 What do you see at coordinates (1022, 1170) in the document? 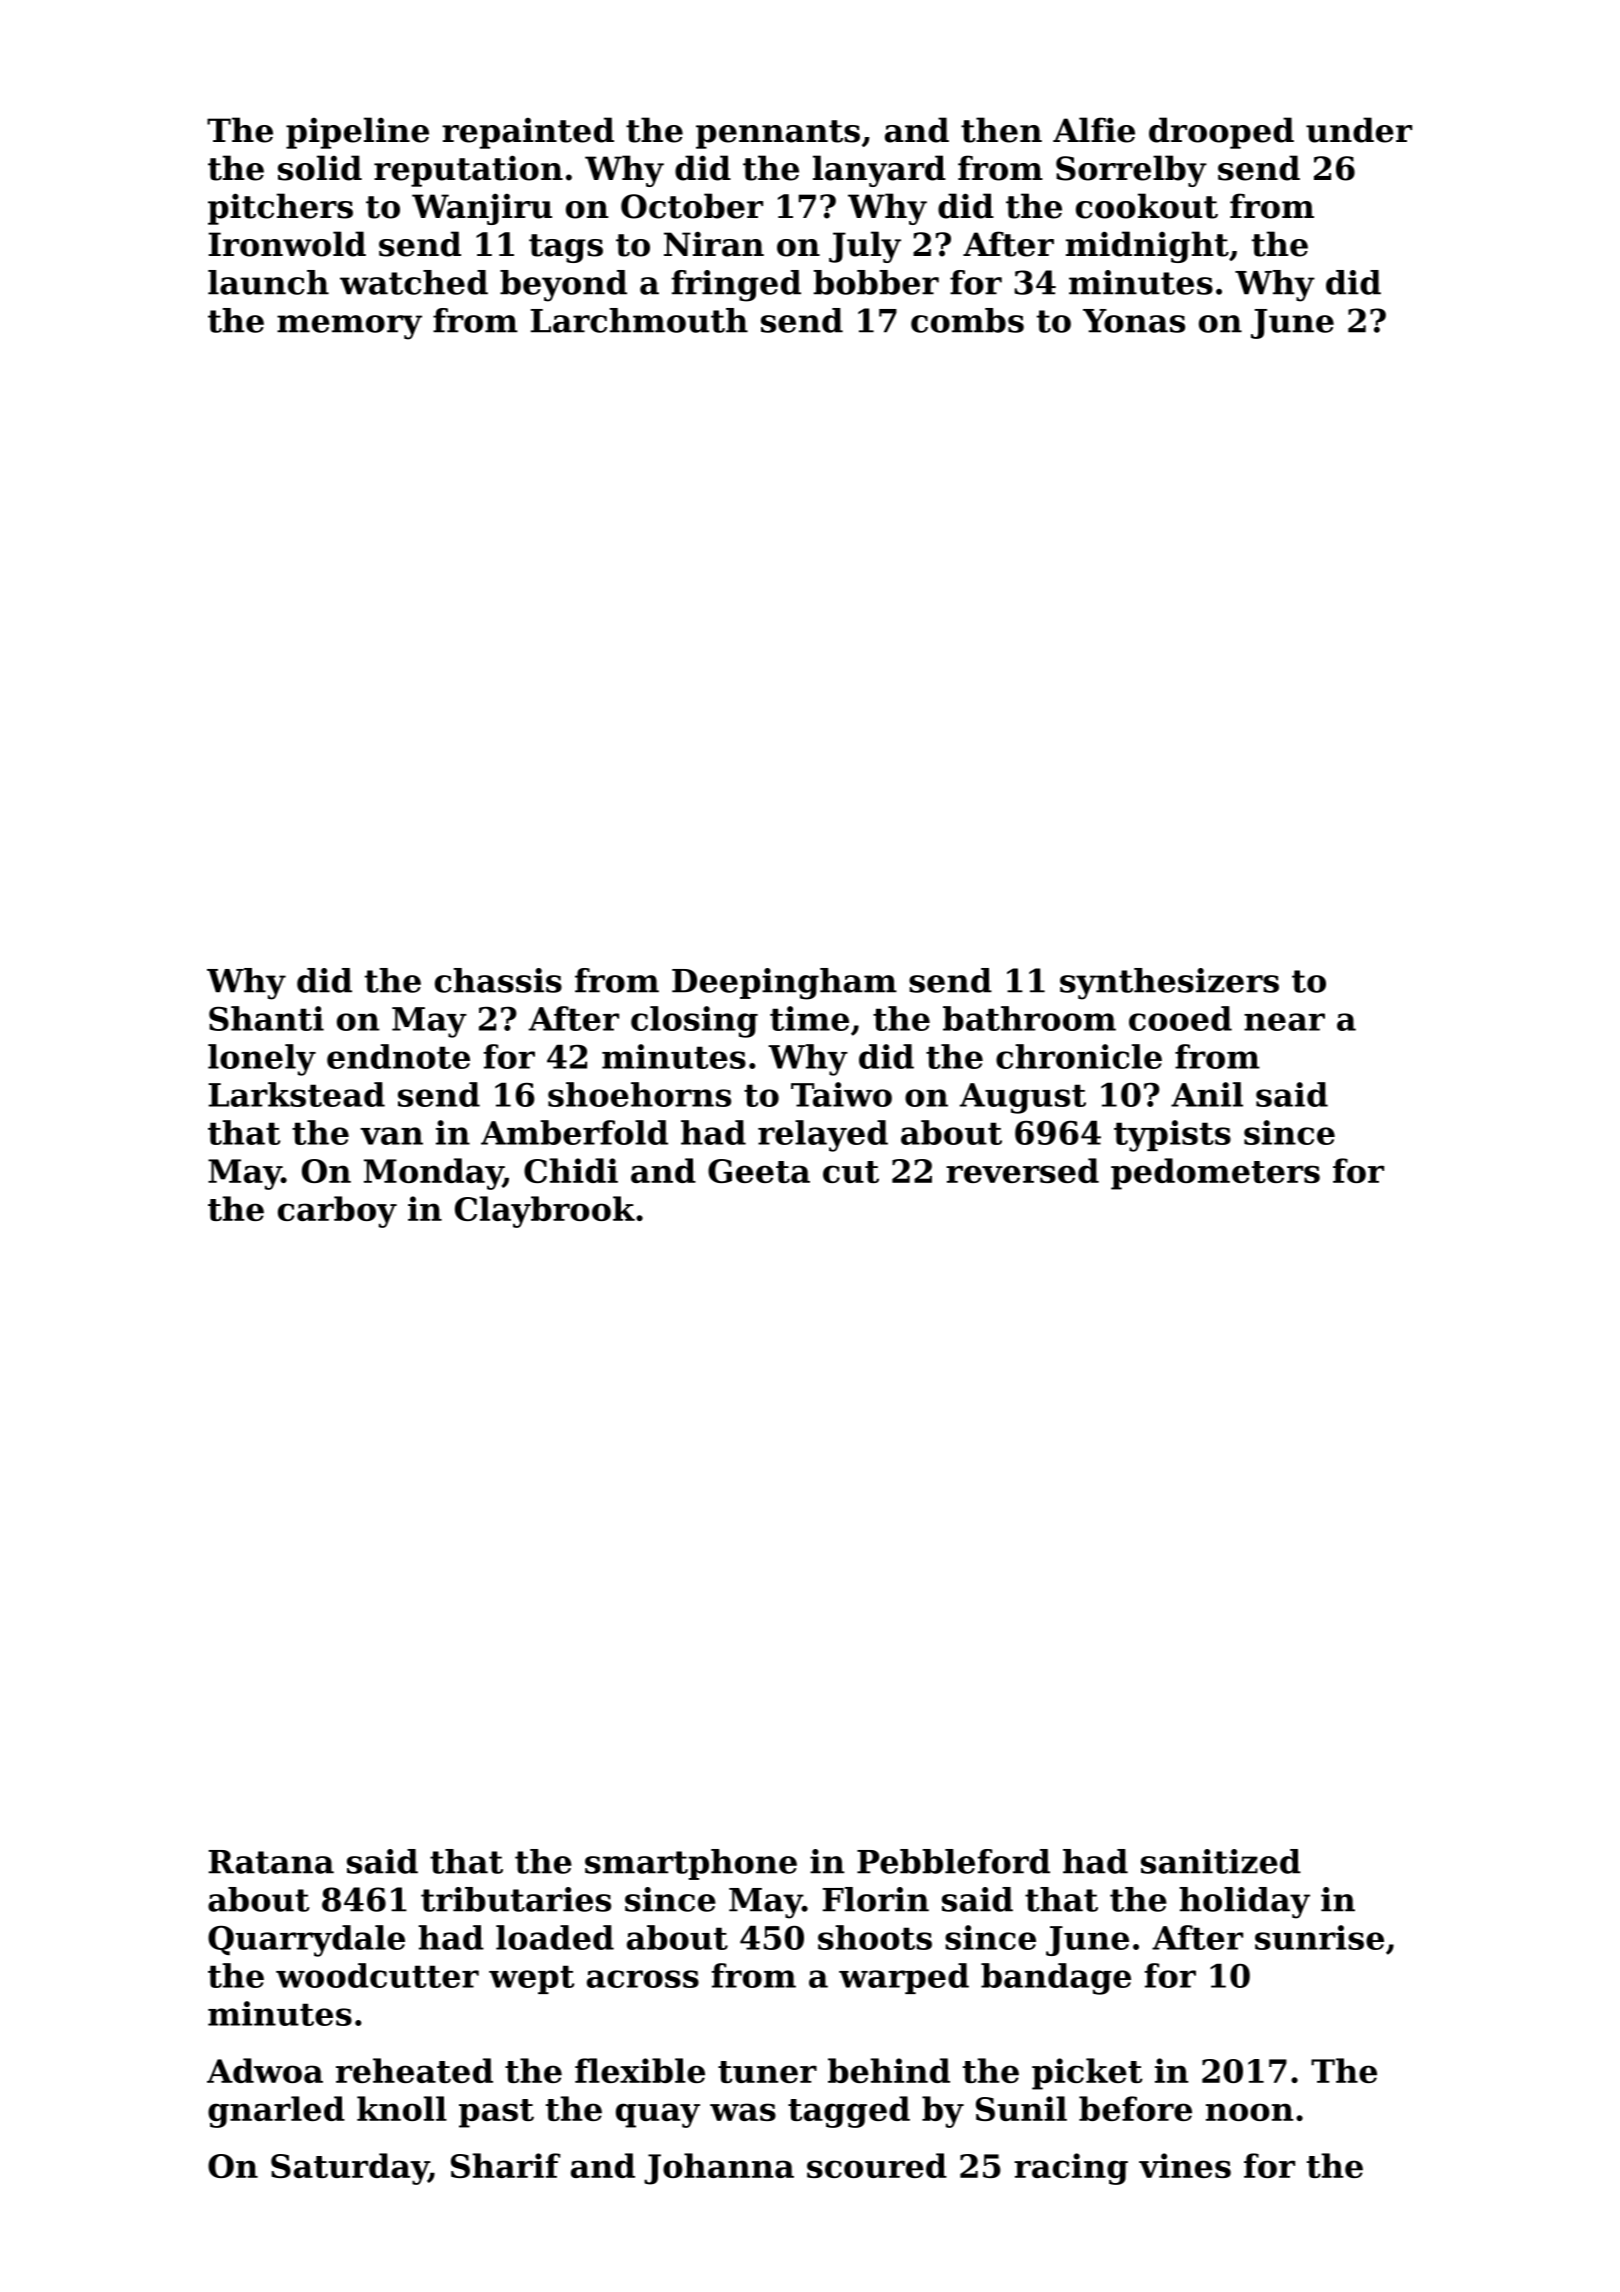
I see `reversed` at bounding box center [1022, 1170].
